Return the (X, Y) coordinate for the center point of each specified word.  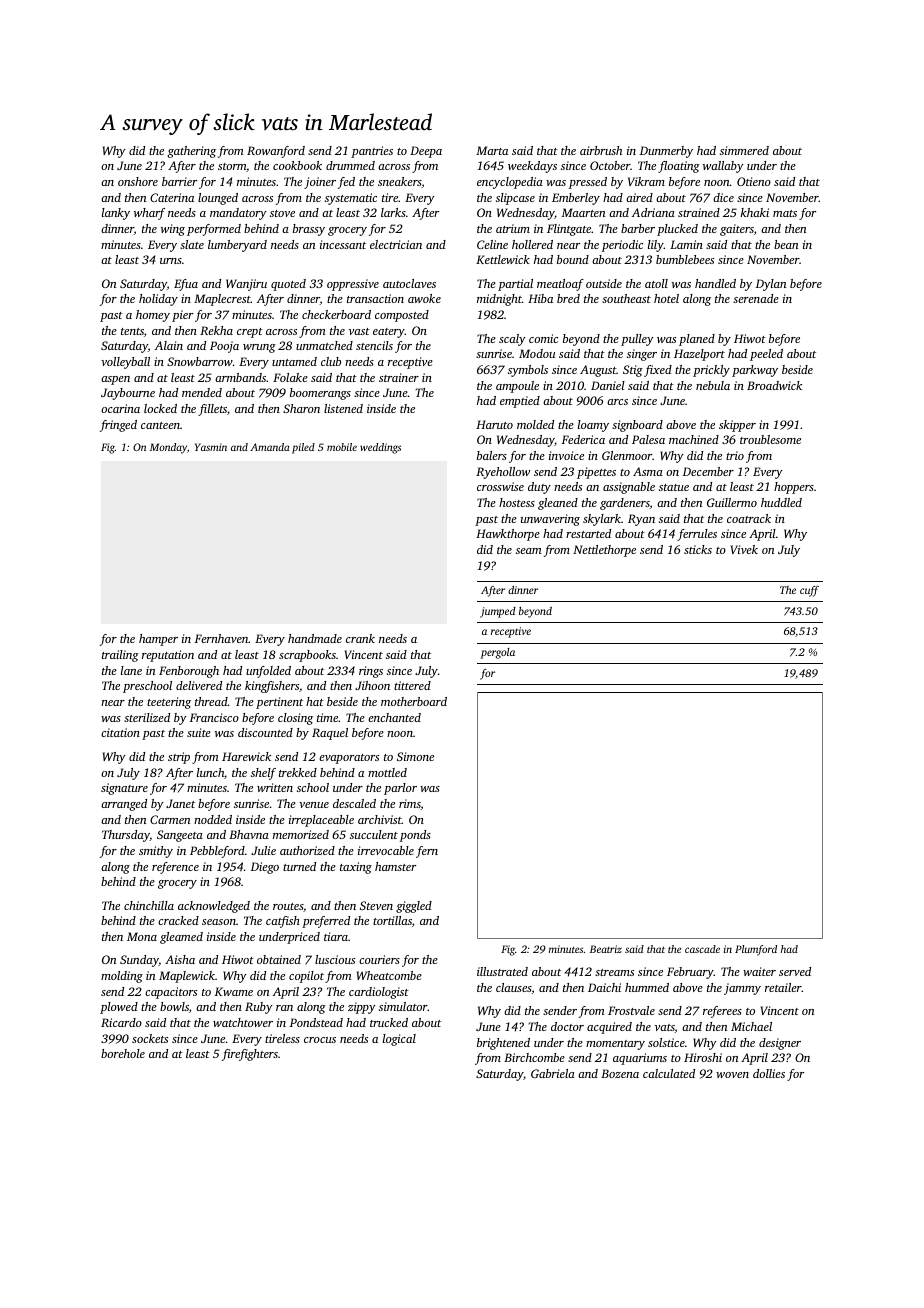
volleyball (125, 363)
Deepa (426, 152)
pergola (497, 653)
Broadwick (774, 385)
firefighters (250, 1055)
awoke (424, 298)
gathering (191, 152)
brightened (503, 1044)
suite (199, 732)
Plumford (756, 950)
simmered (744, 150)
